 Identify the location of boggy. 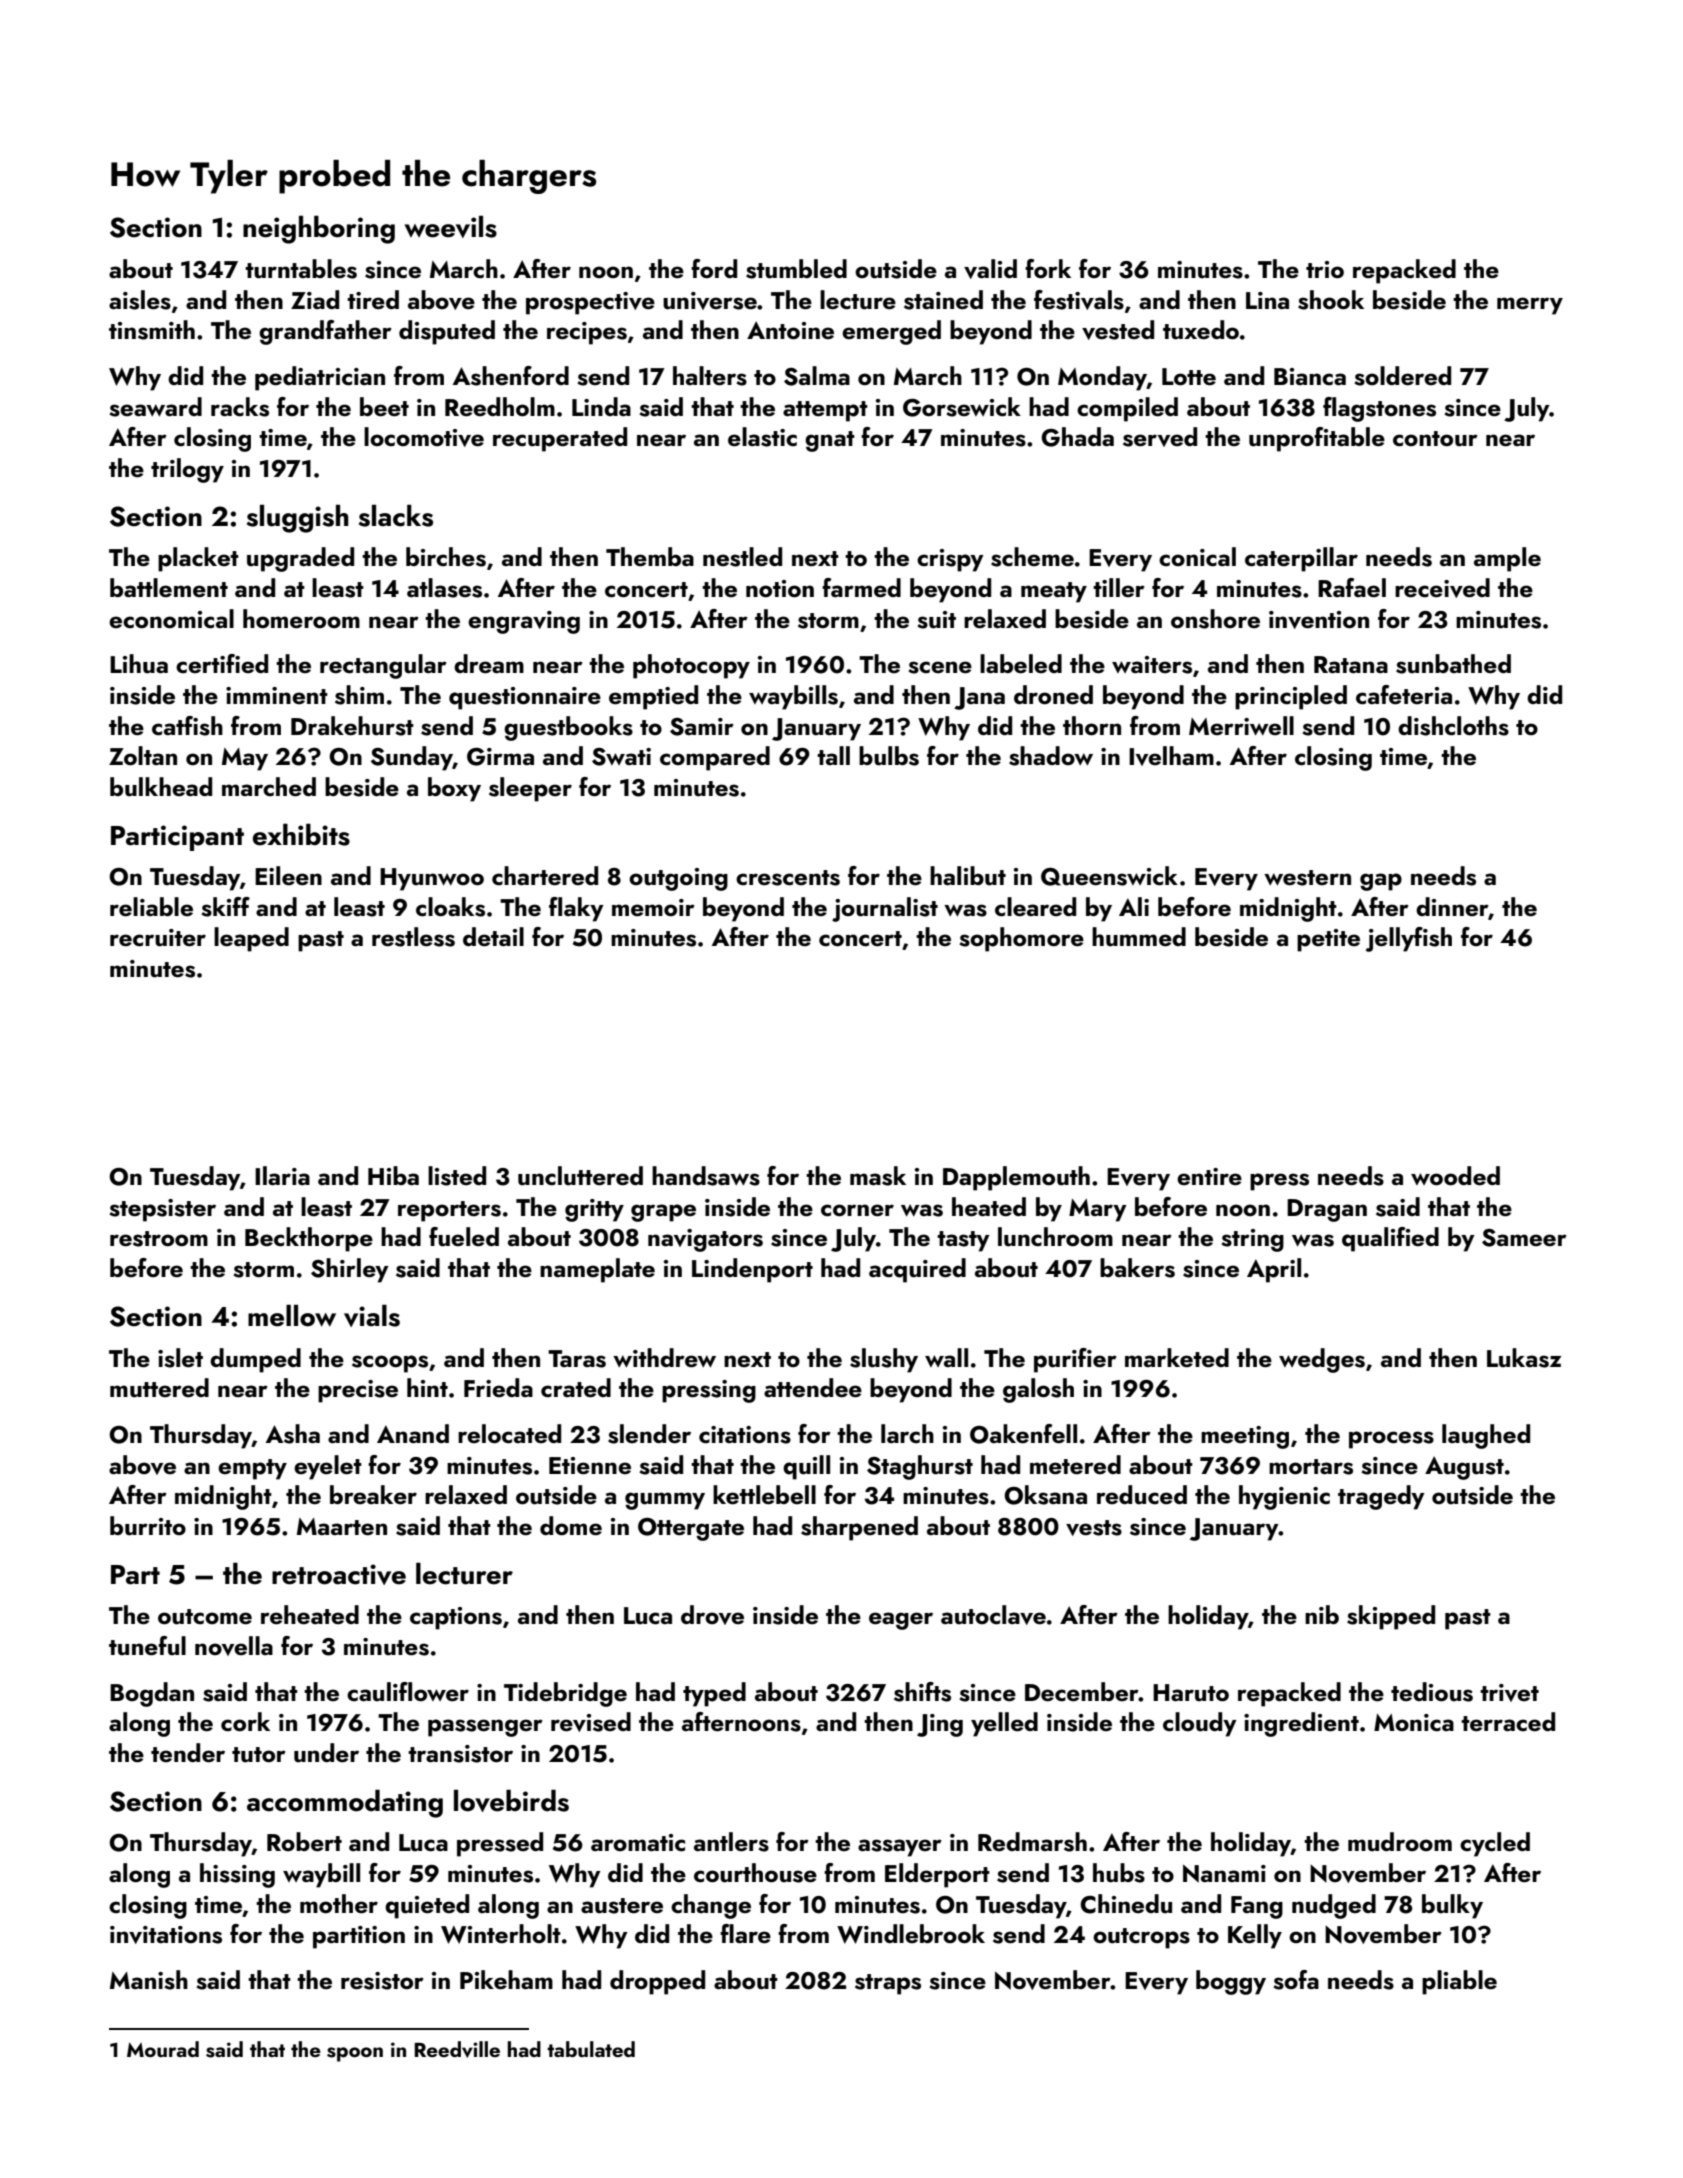
(1231, 1982).
